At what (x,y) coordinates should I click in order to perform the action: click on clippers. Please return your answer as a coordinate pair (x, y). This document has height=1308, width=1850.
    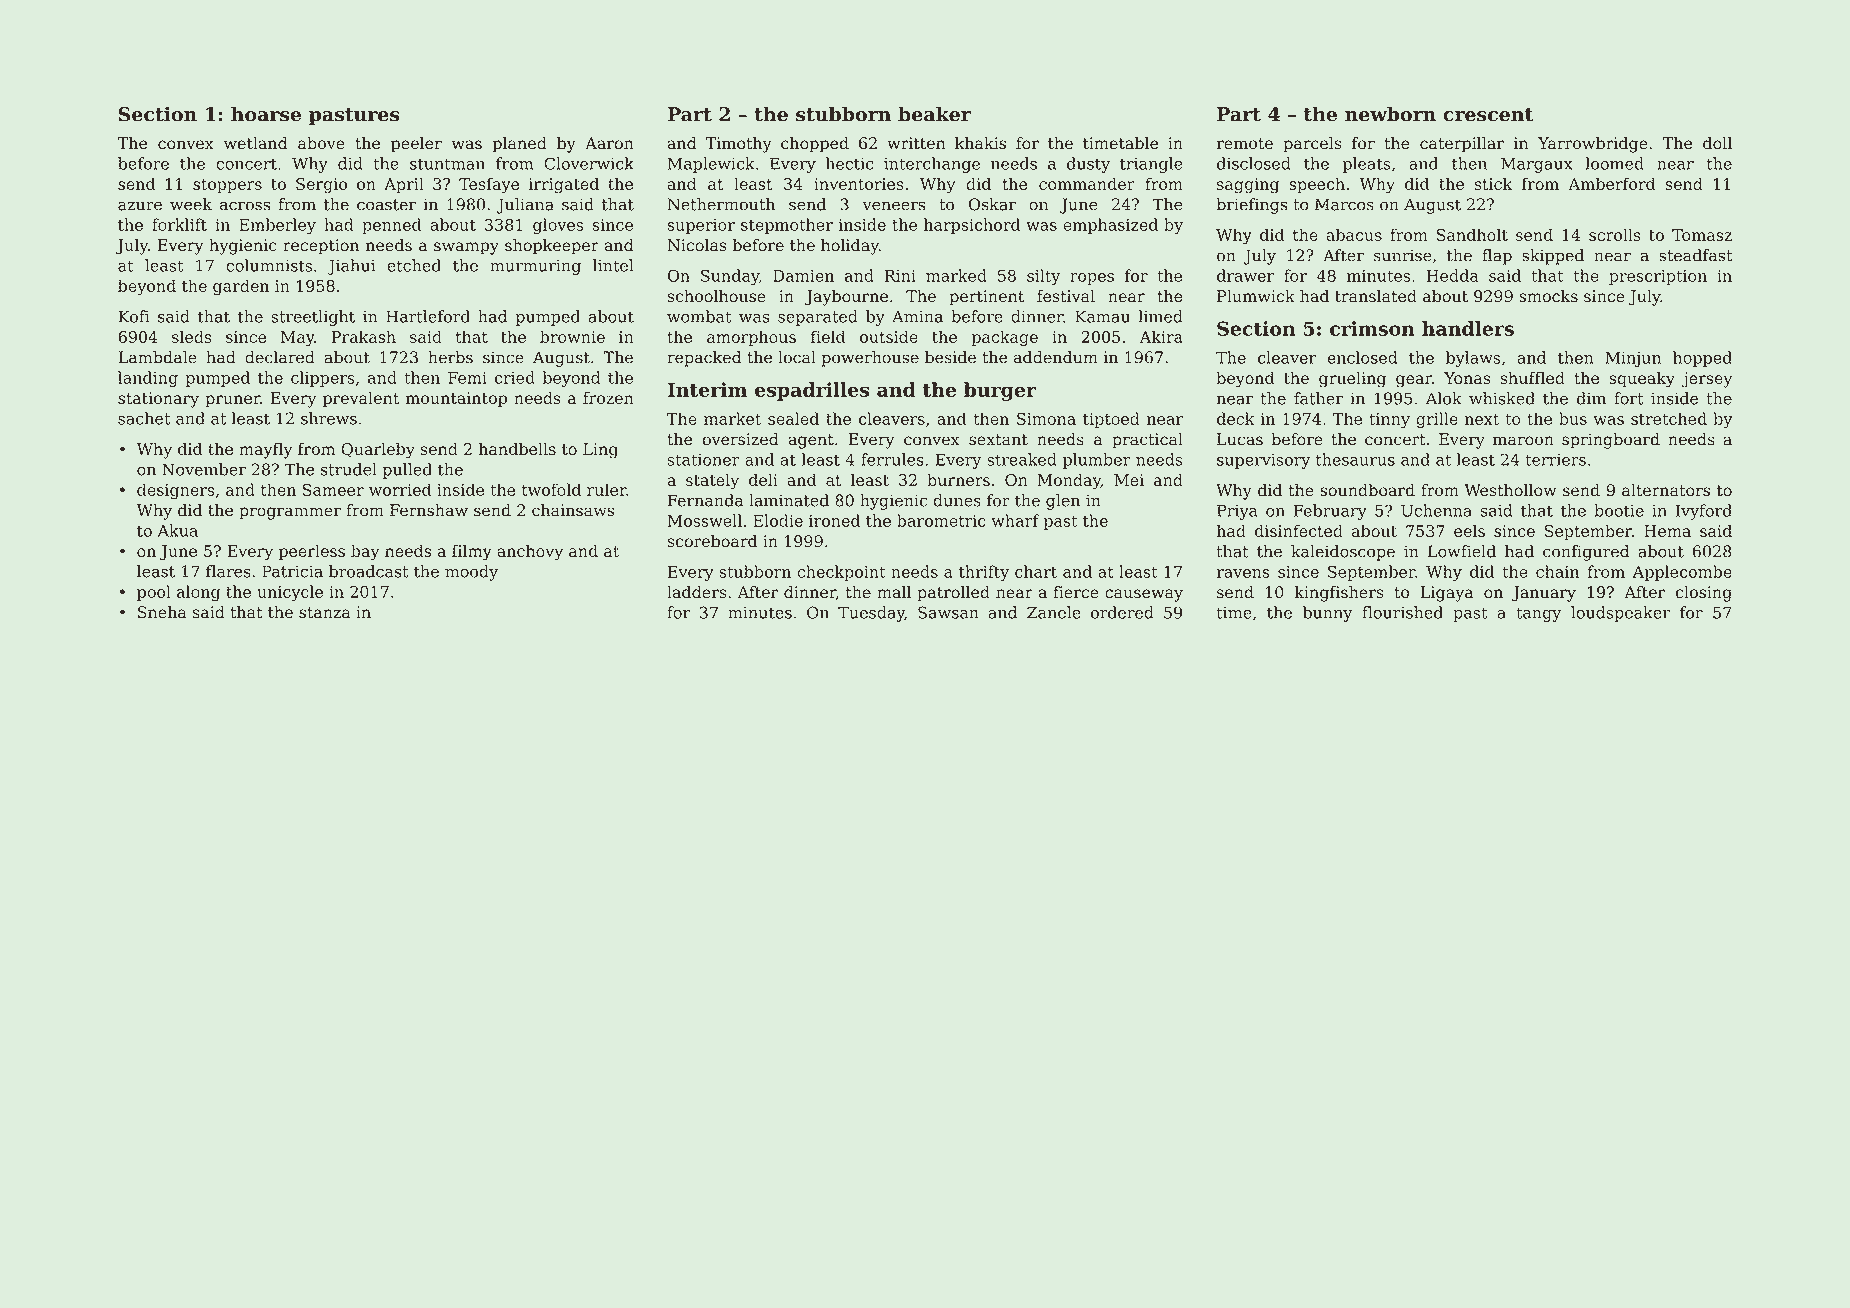
    Looking at the image, I should click on (323, 379).
